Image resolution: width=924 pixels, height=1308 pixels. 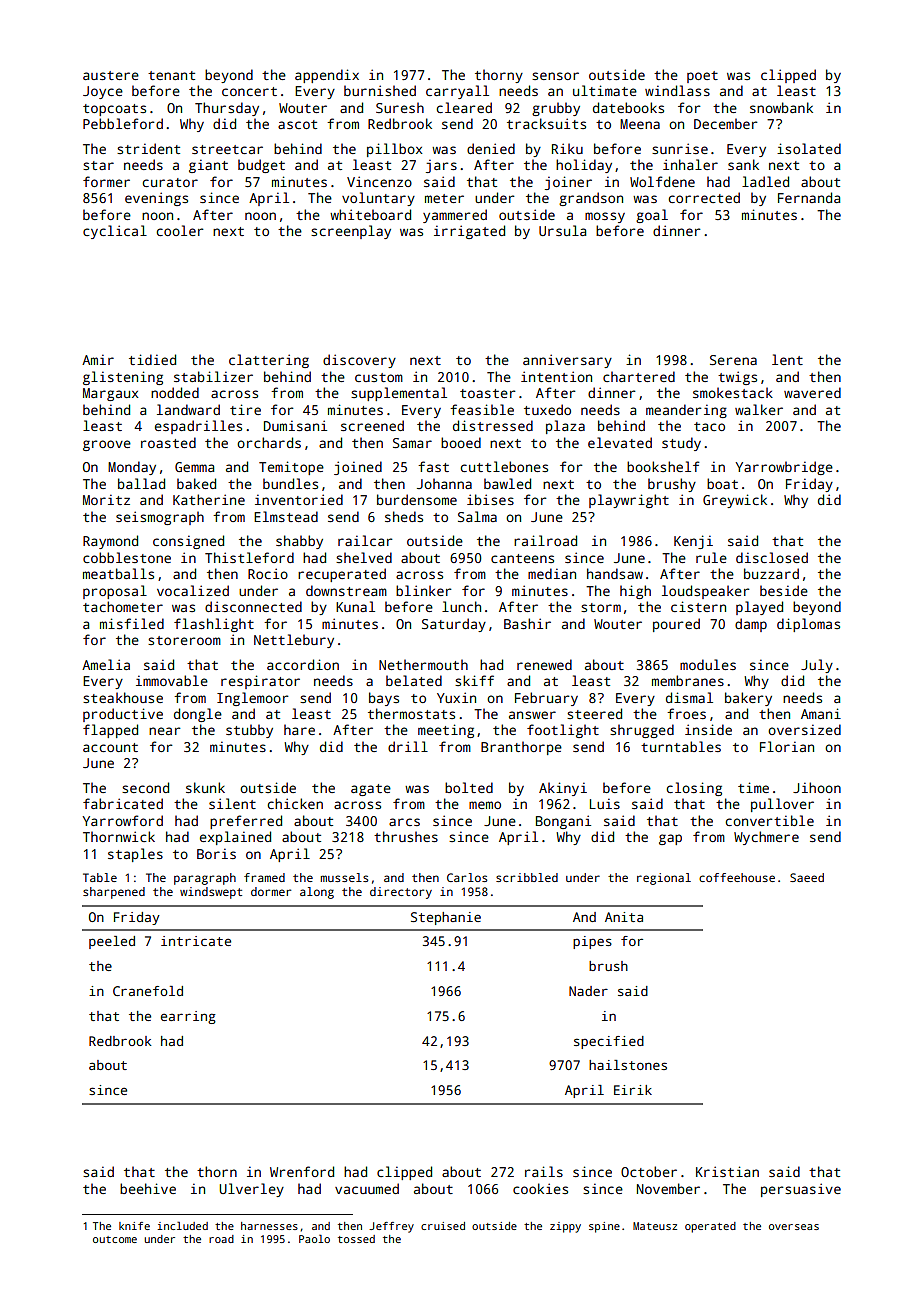 What do you see at coordinates (555, 76) in the page?
I see `sensor` at bounding box center [555, 76].
